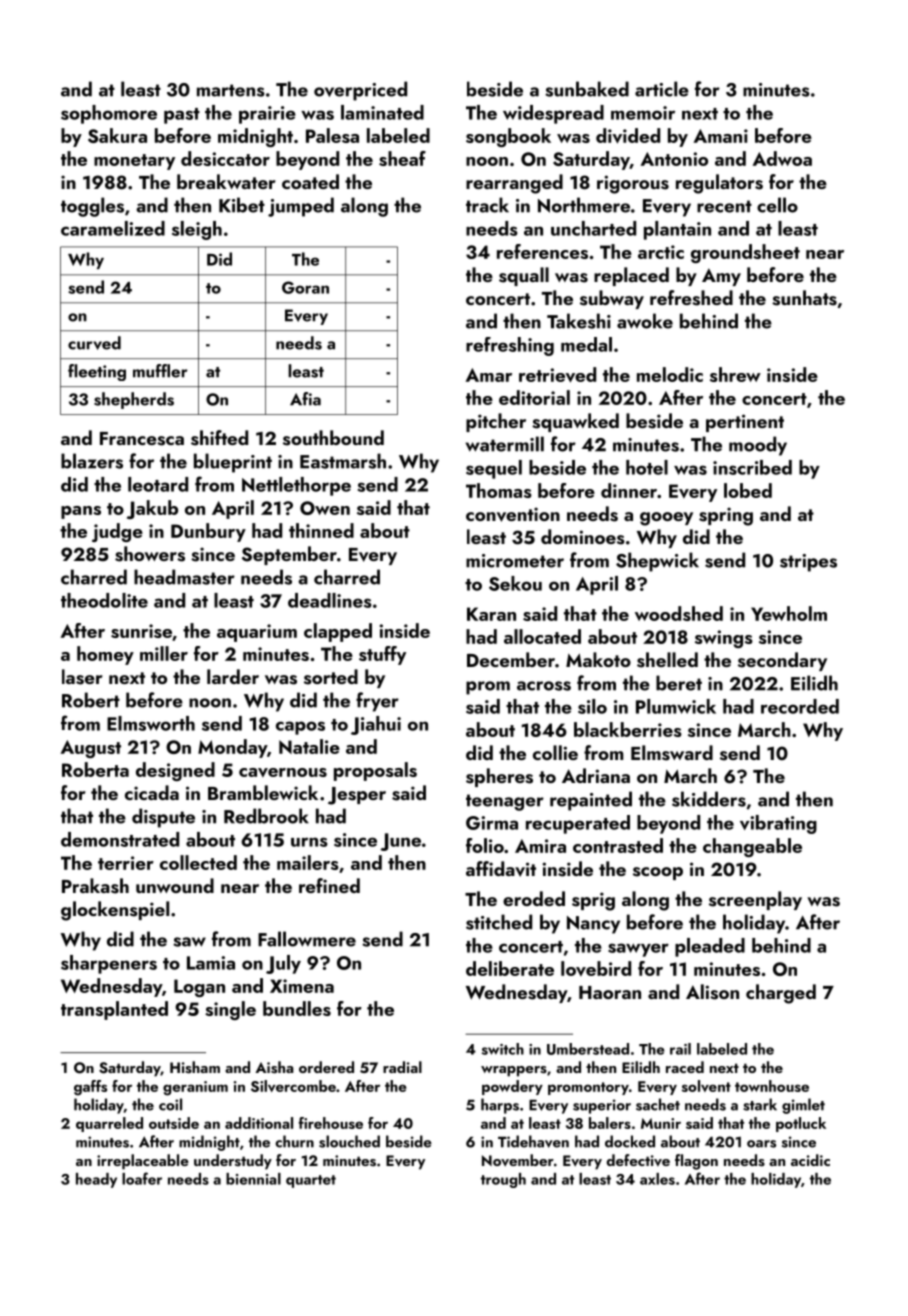 This document has height=1316, width=908. I want to click on track, so click(487, 205).
